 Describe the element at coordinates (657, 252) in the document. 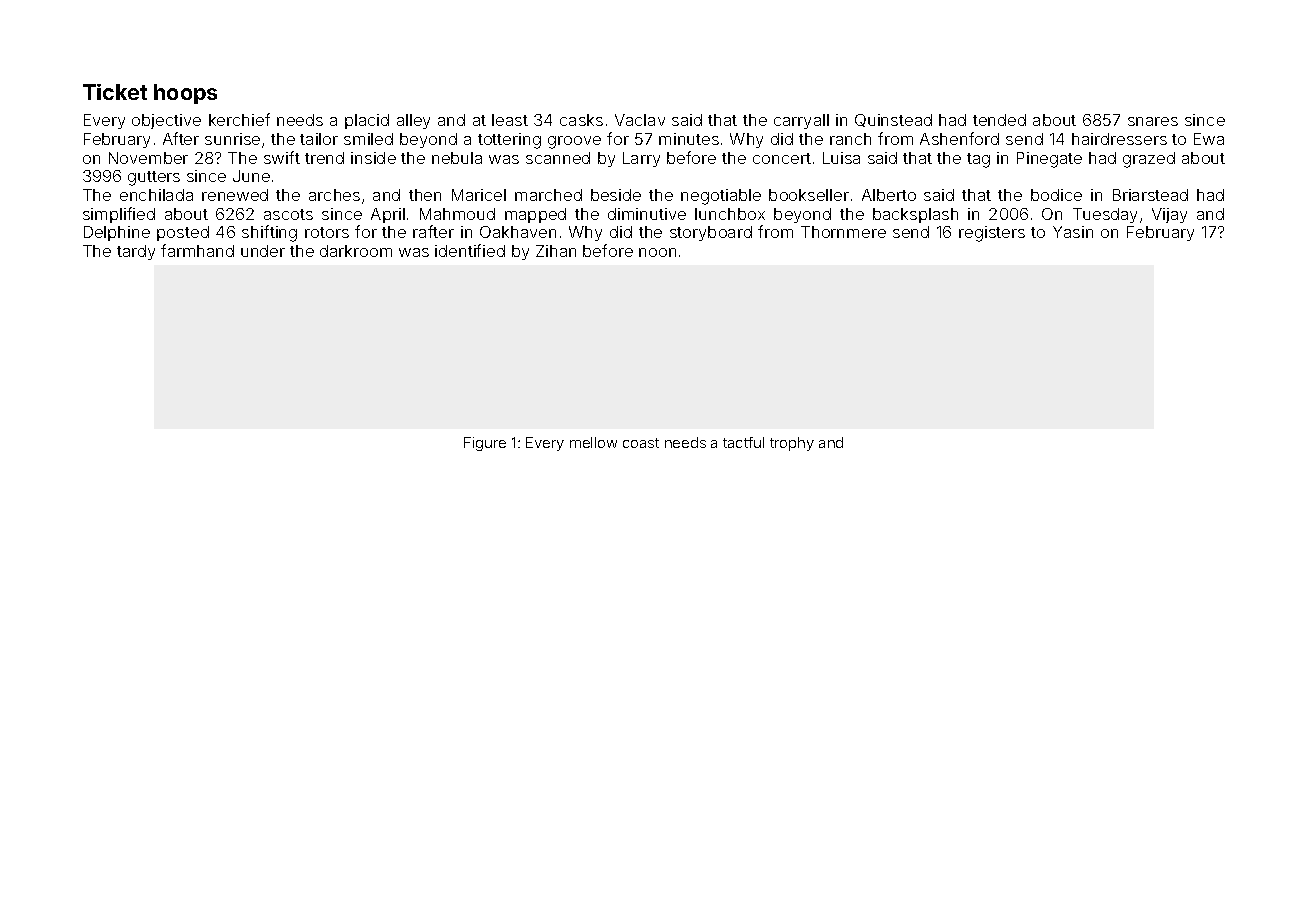

I see `noon` at that location.
